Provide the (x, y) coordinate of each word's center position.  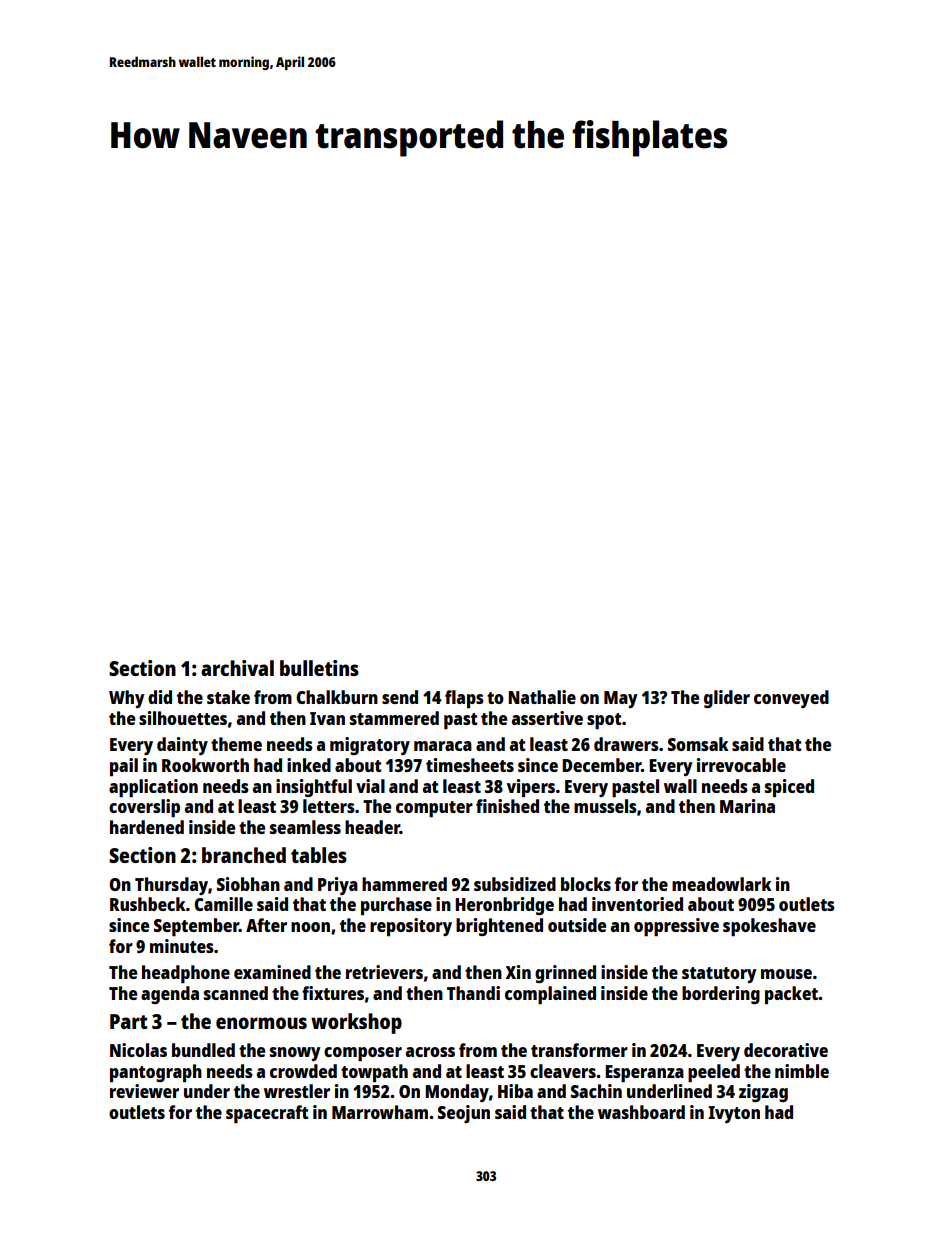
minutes (182, 946)
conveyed (791, 699)
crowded (303, 1071)
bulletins (319, 668)
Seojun (464, 1114)
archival (237, 668)
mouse (786, 974)
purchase (396, 906)
